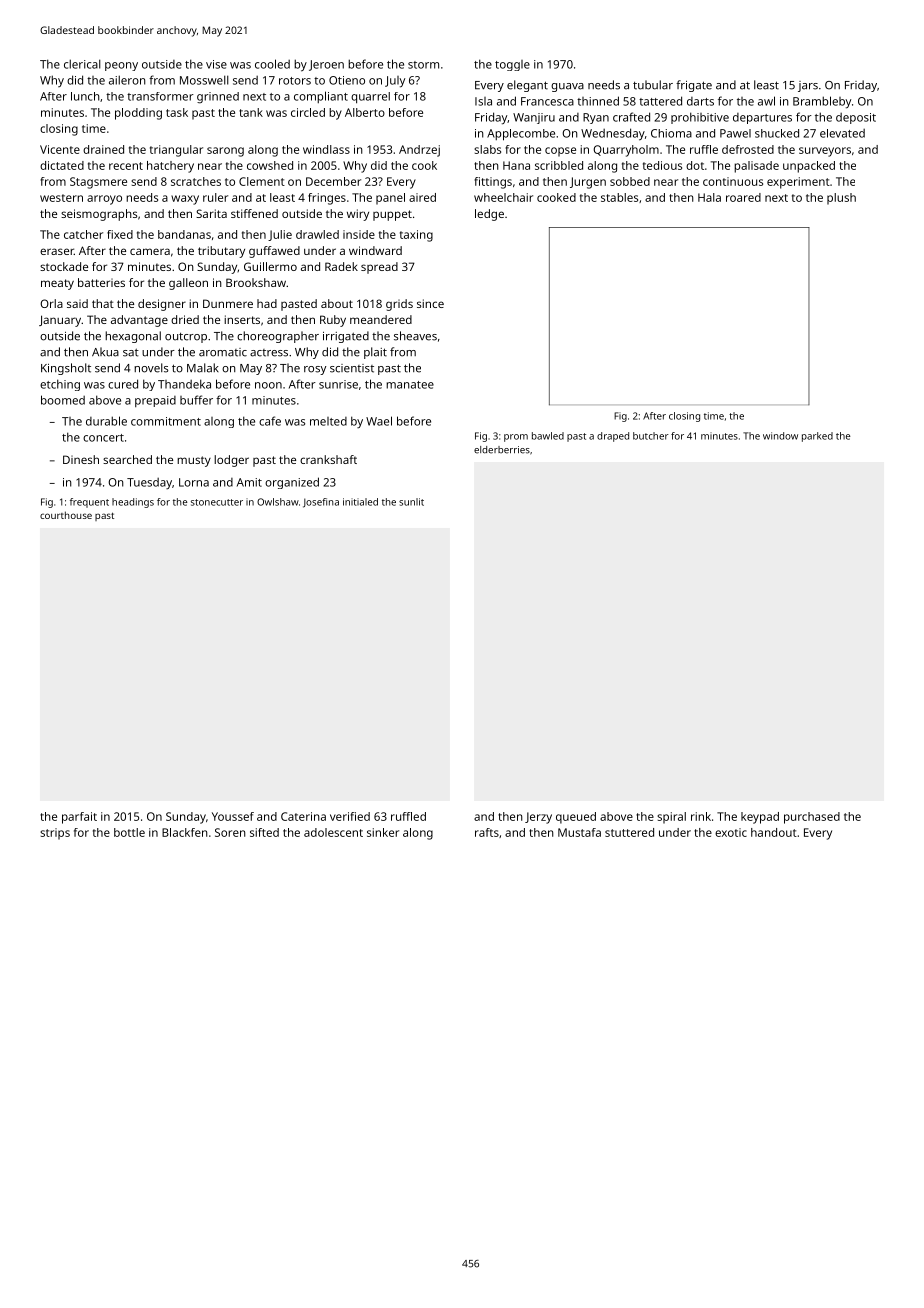 Image resolution: width=924 pixels, height=1308 pixels. I want to click on darts, so click(700, 101).
